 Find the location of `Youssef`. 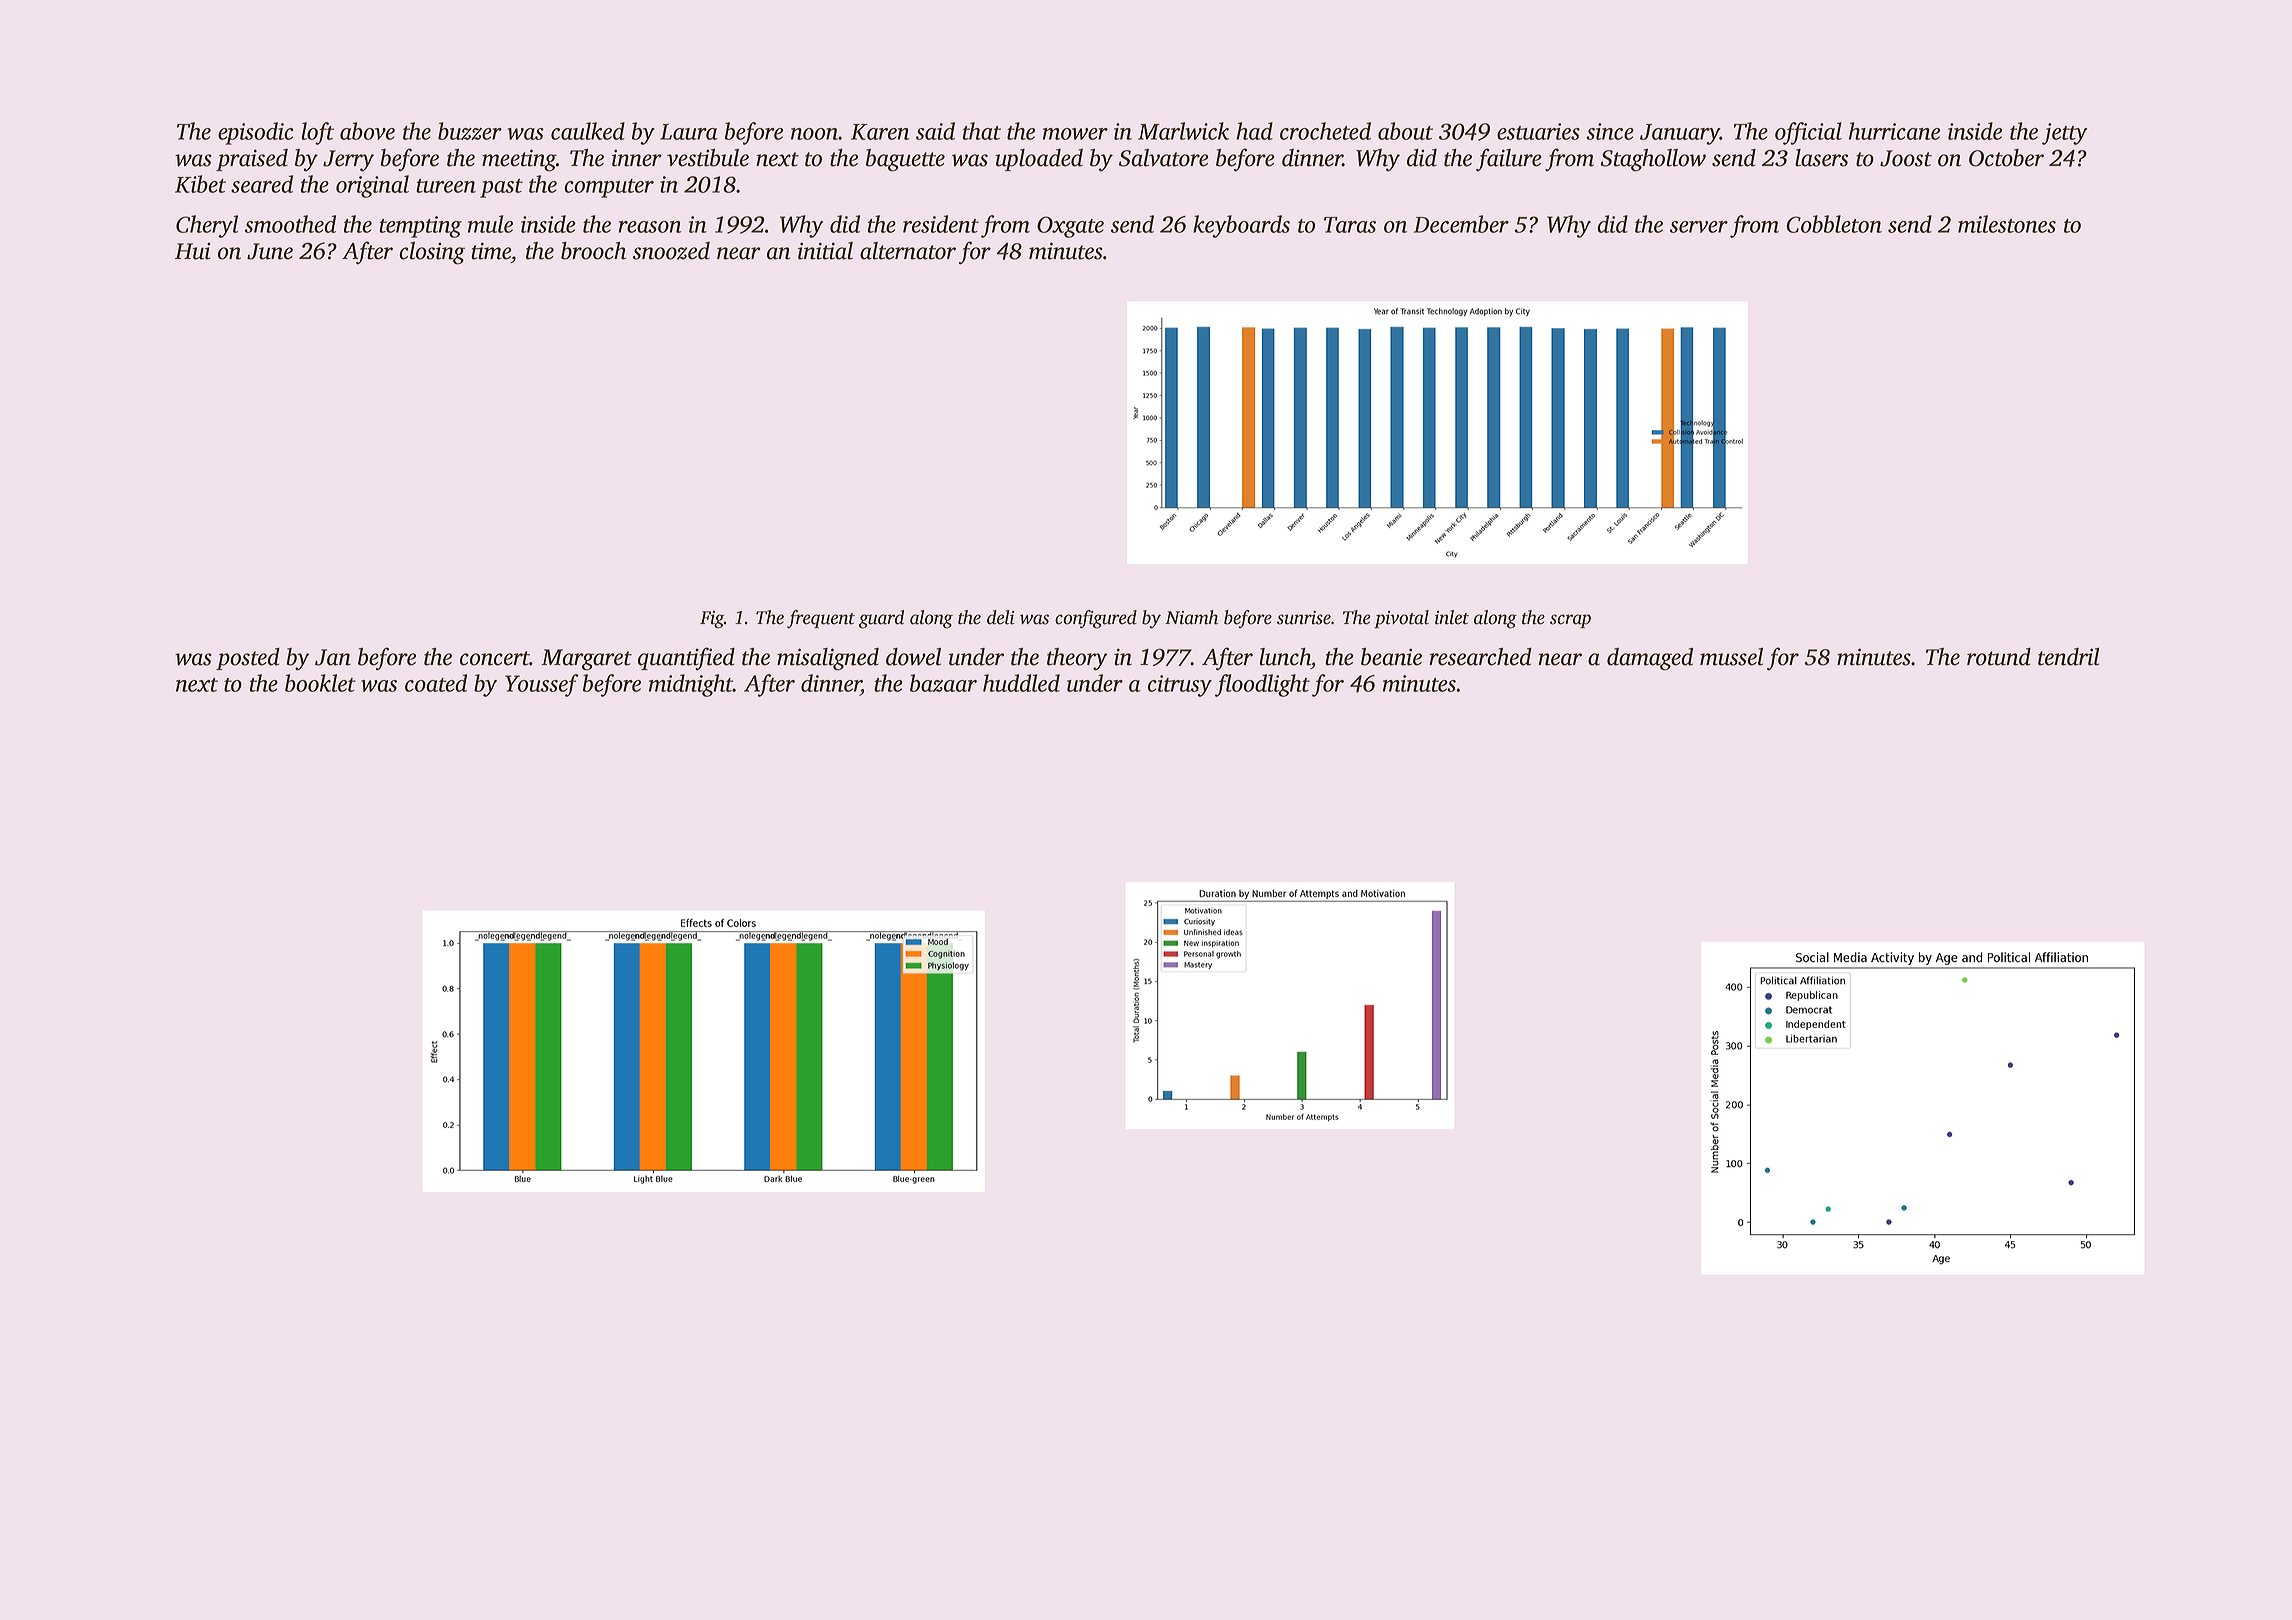

Youssef is located at coordinates (542, 685).
